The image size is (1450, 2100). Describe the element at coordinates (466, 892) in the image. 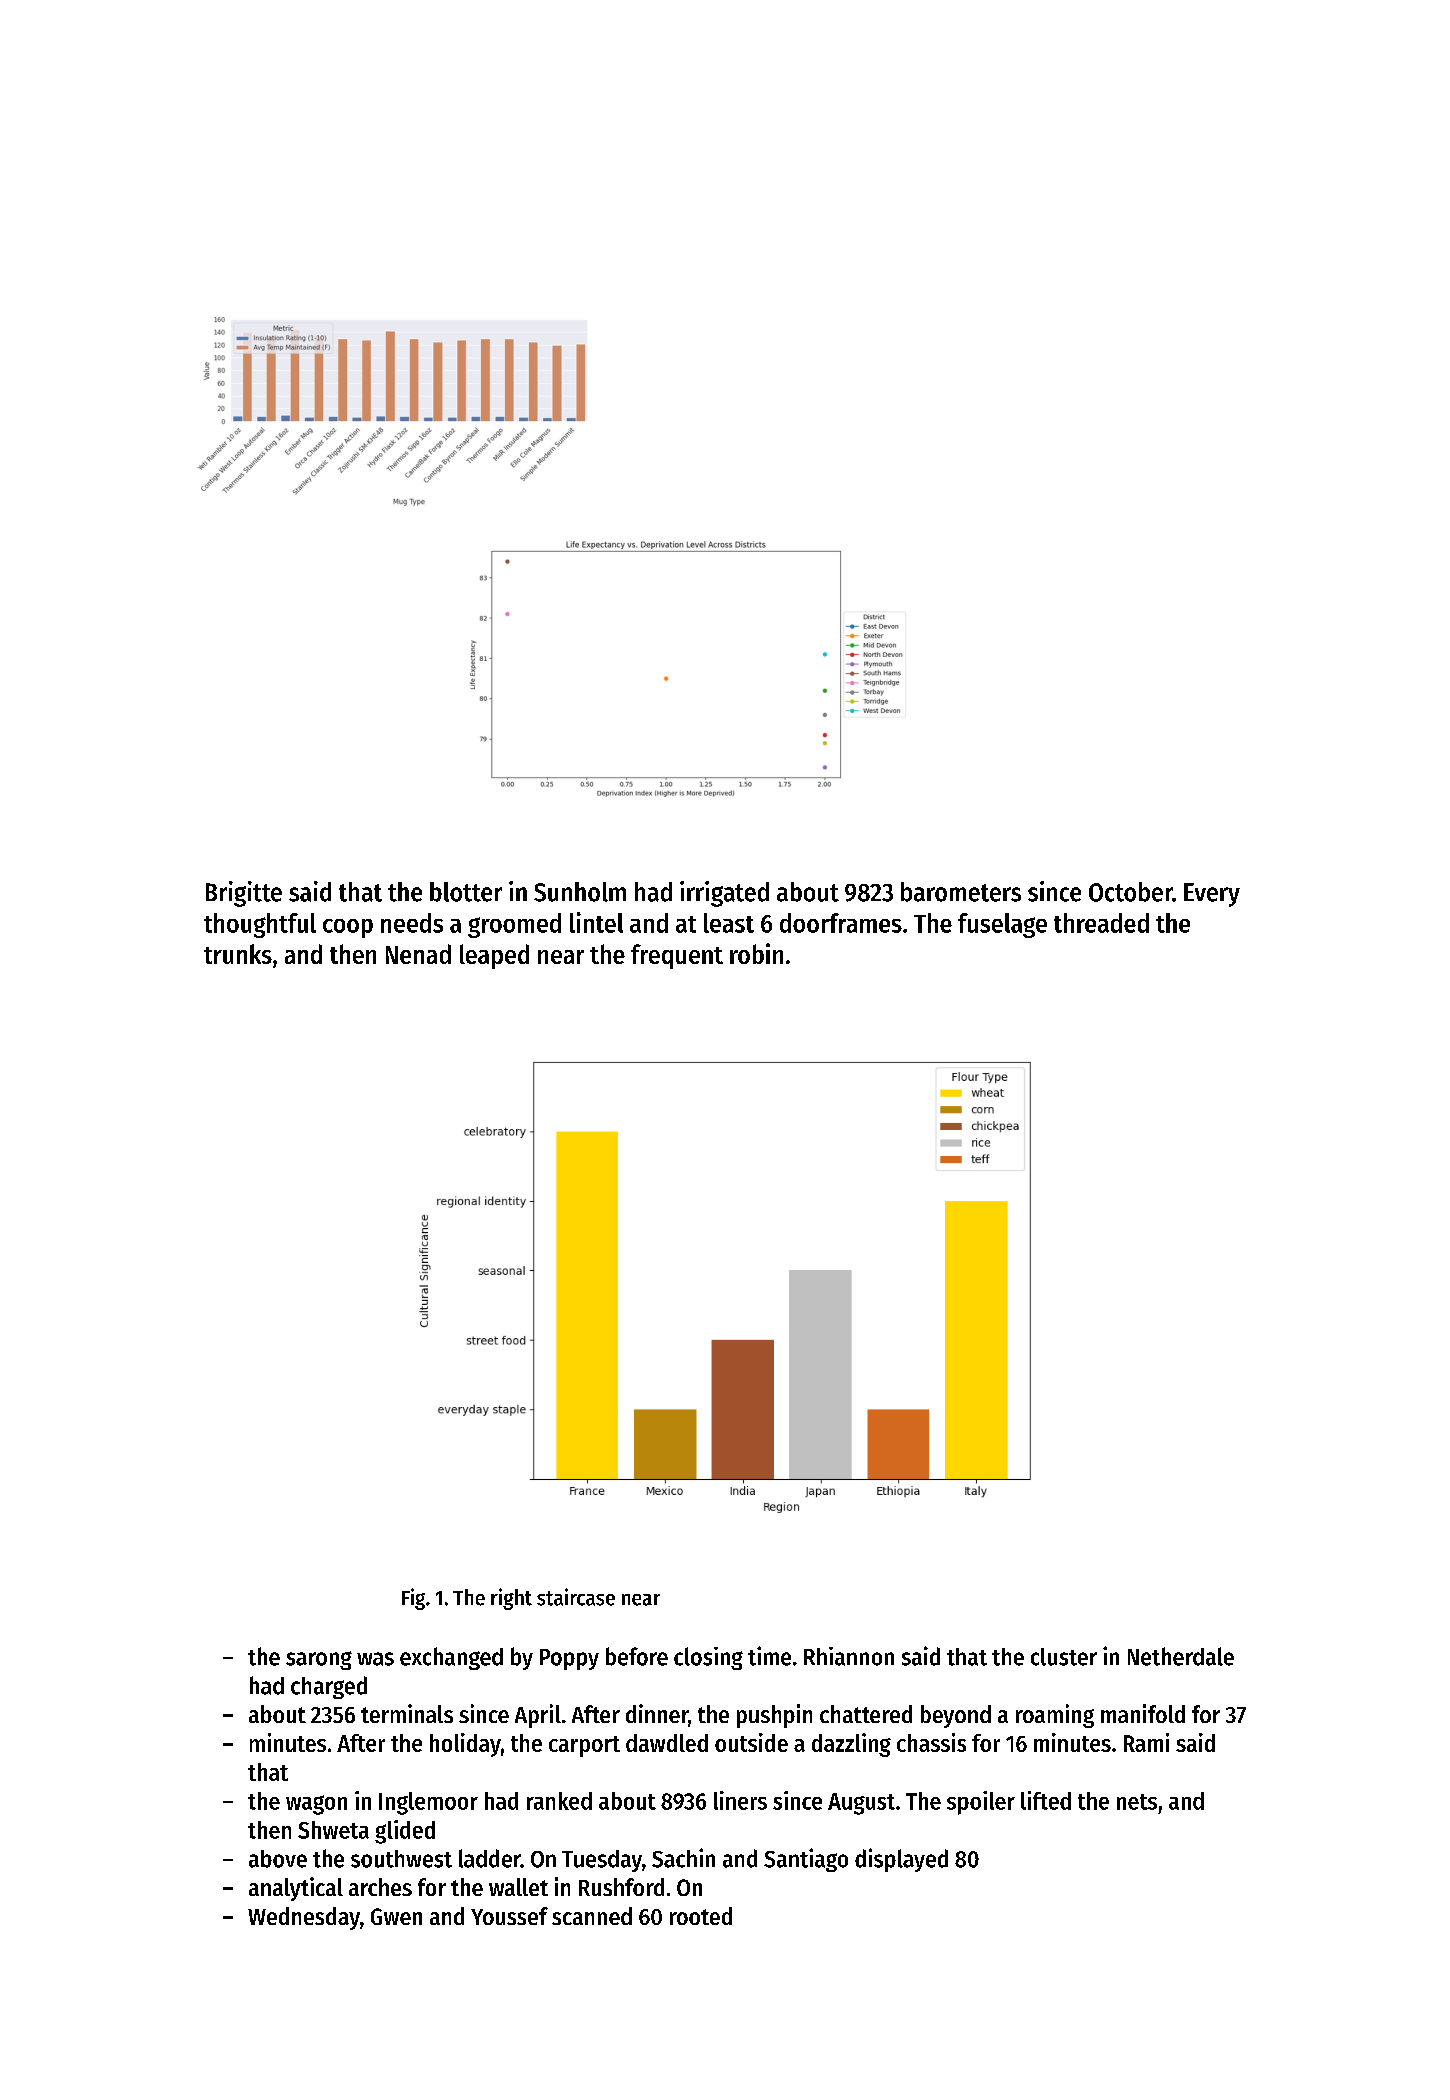

I see `blotter` at that location.
